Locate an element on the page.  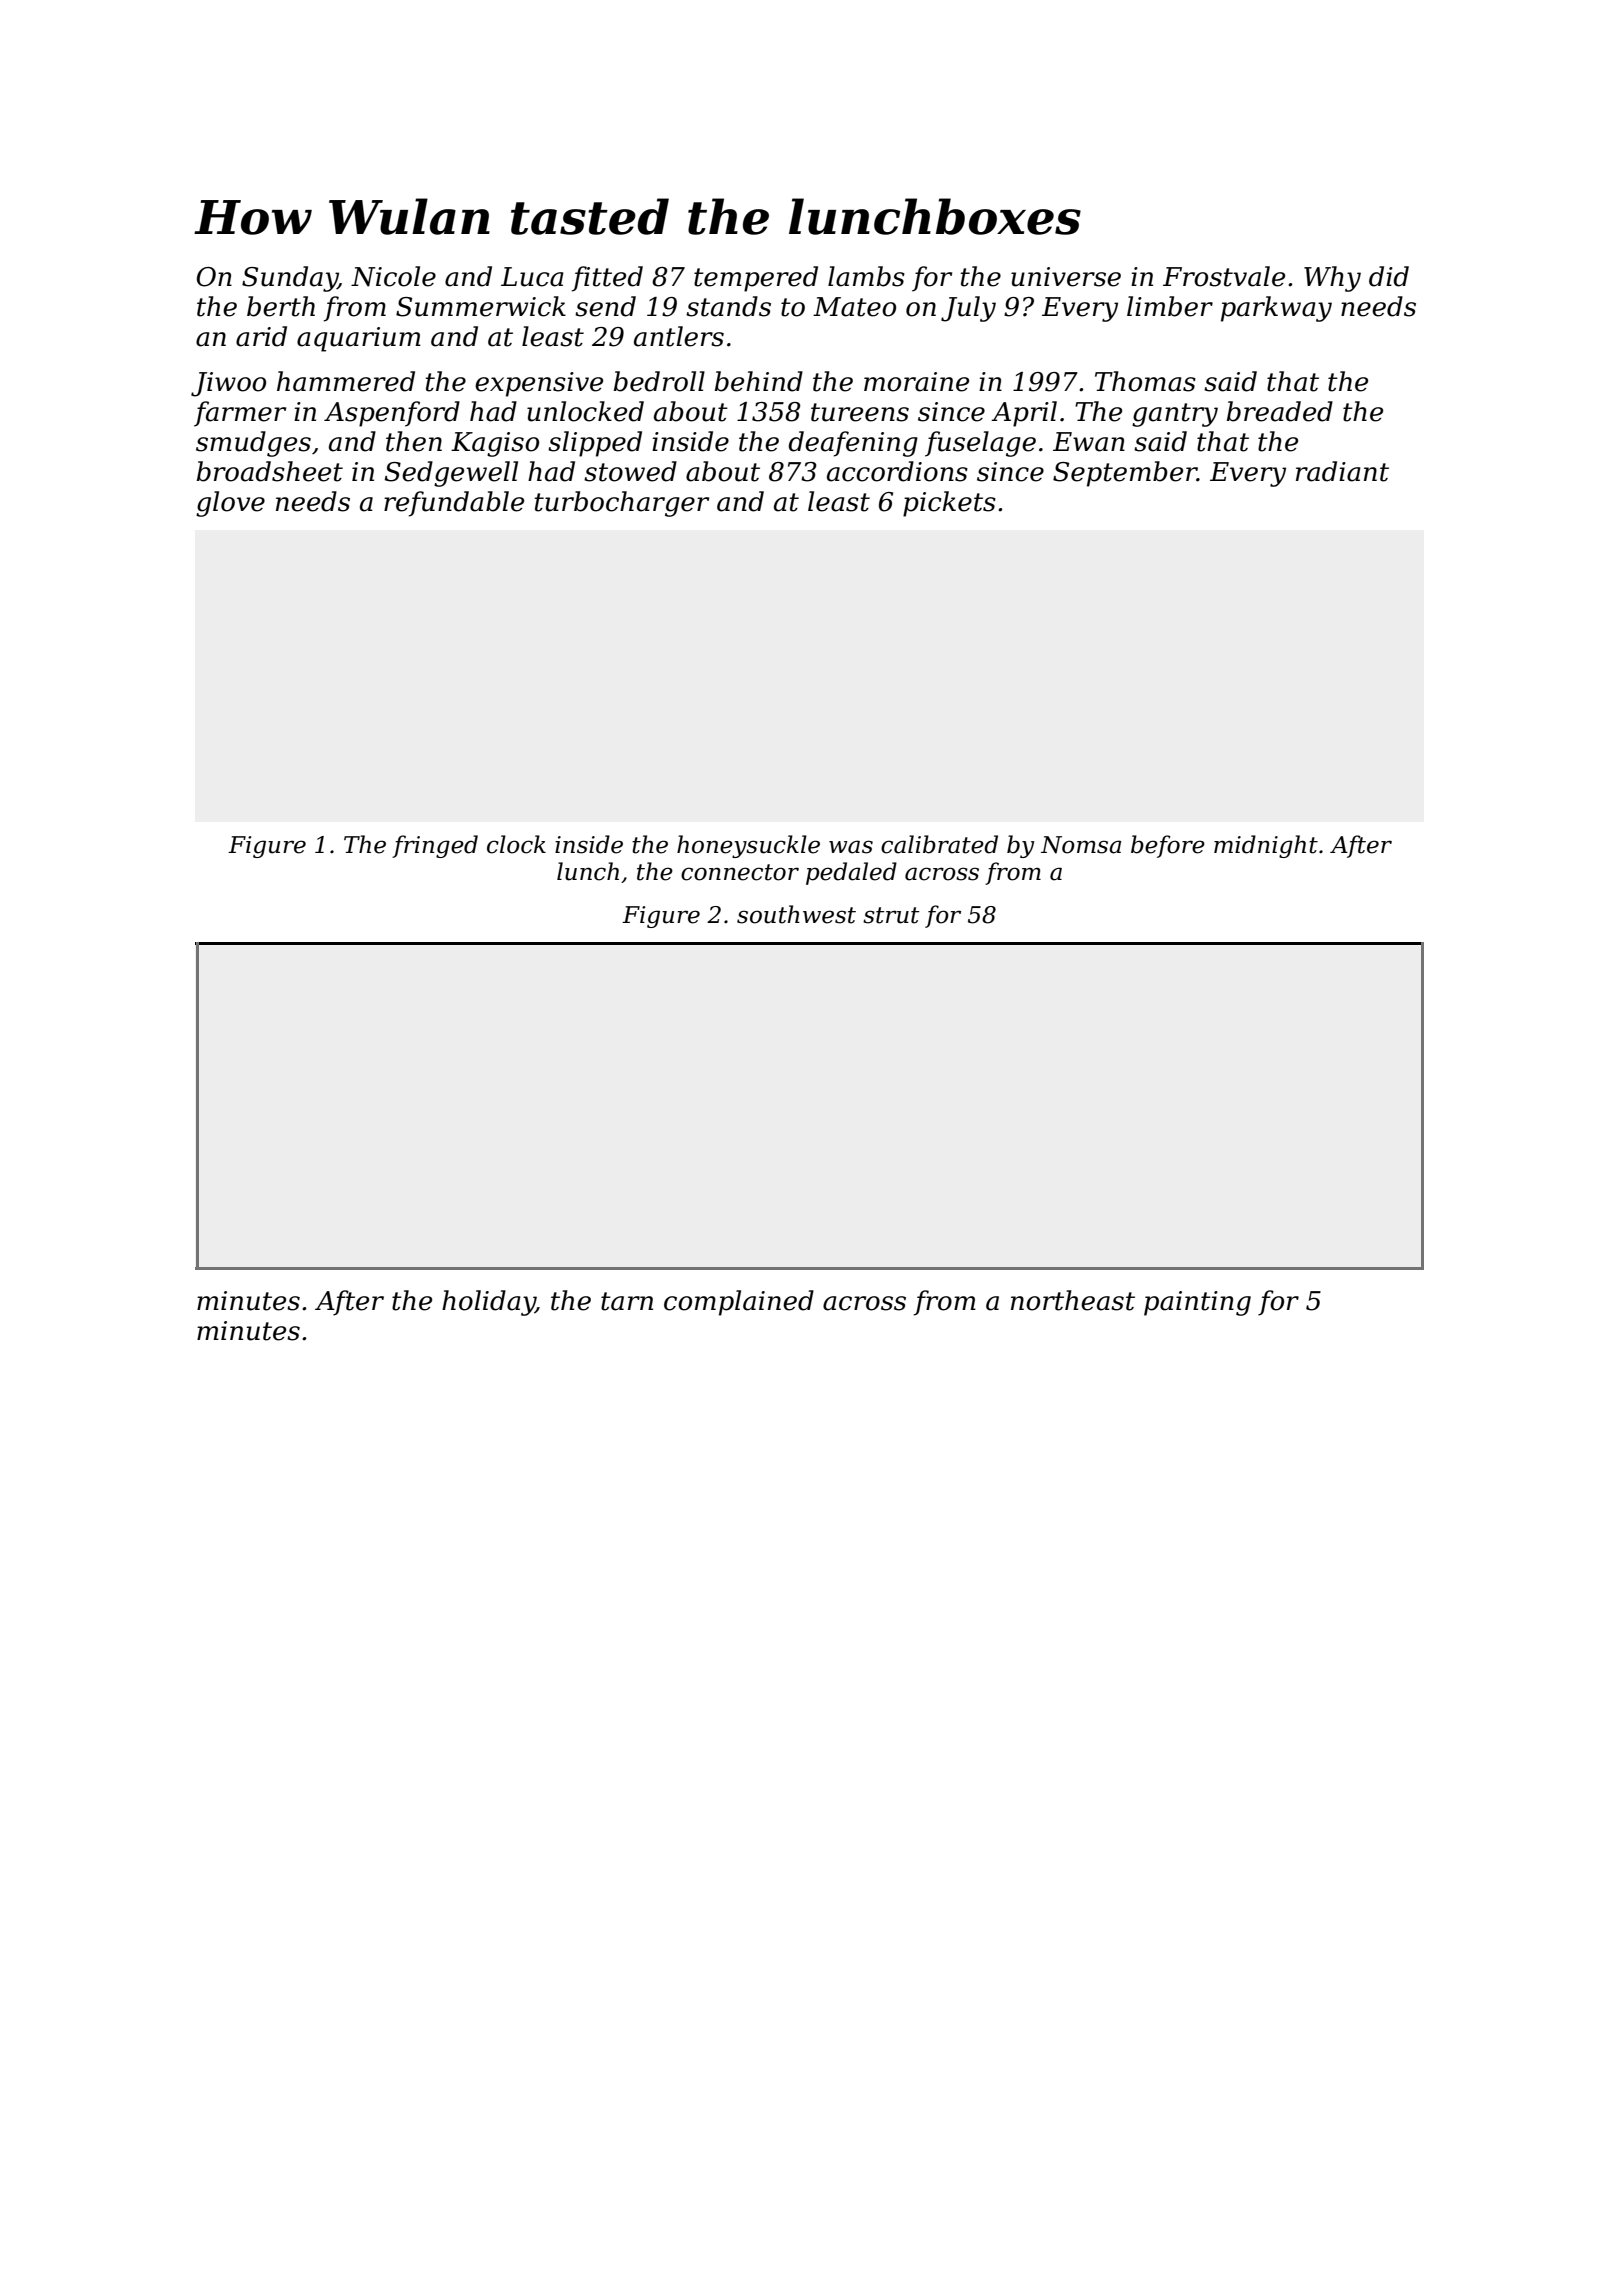
before is located at coordinates (1168, 846).
